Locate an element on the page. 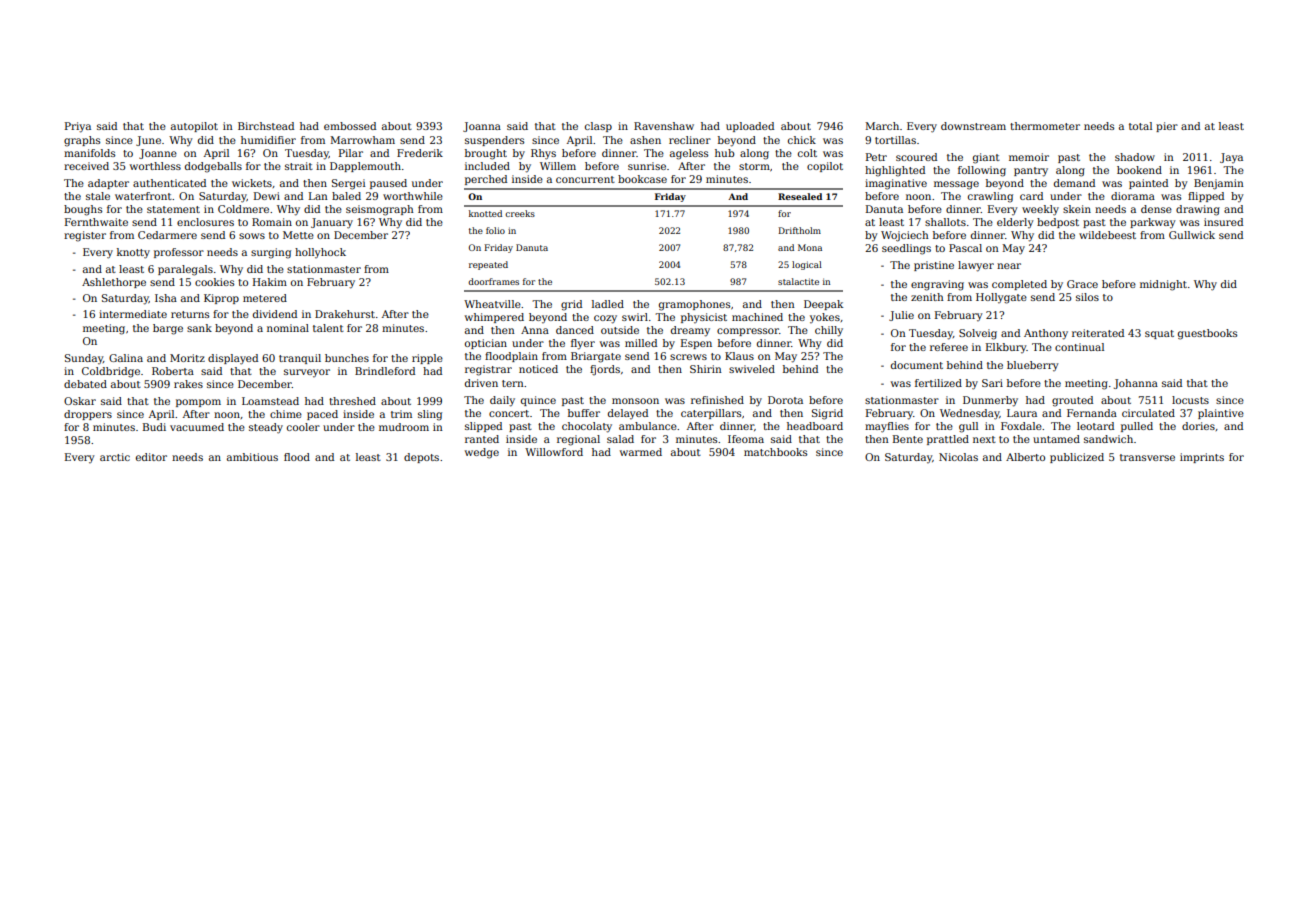 This document has width=1308, height=924. professor is located at coordinates (179, 253).
